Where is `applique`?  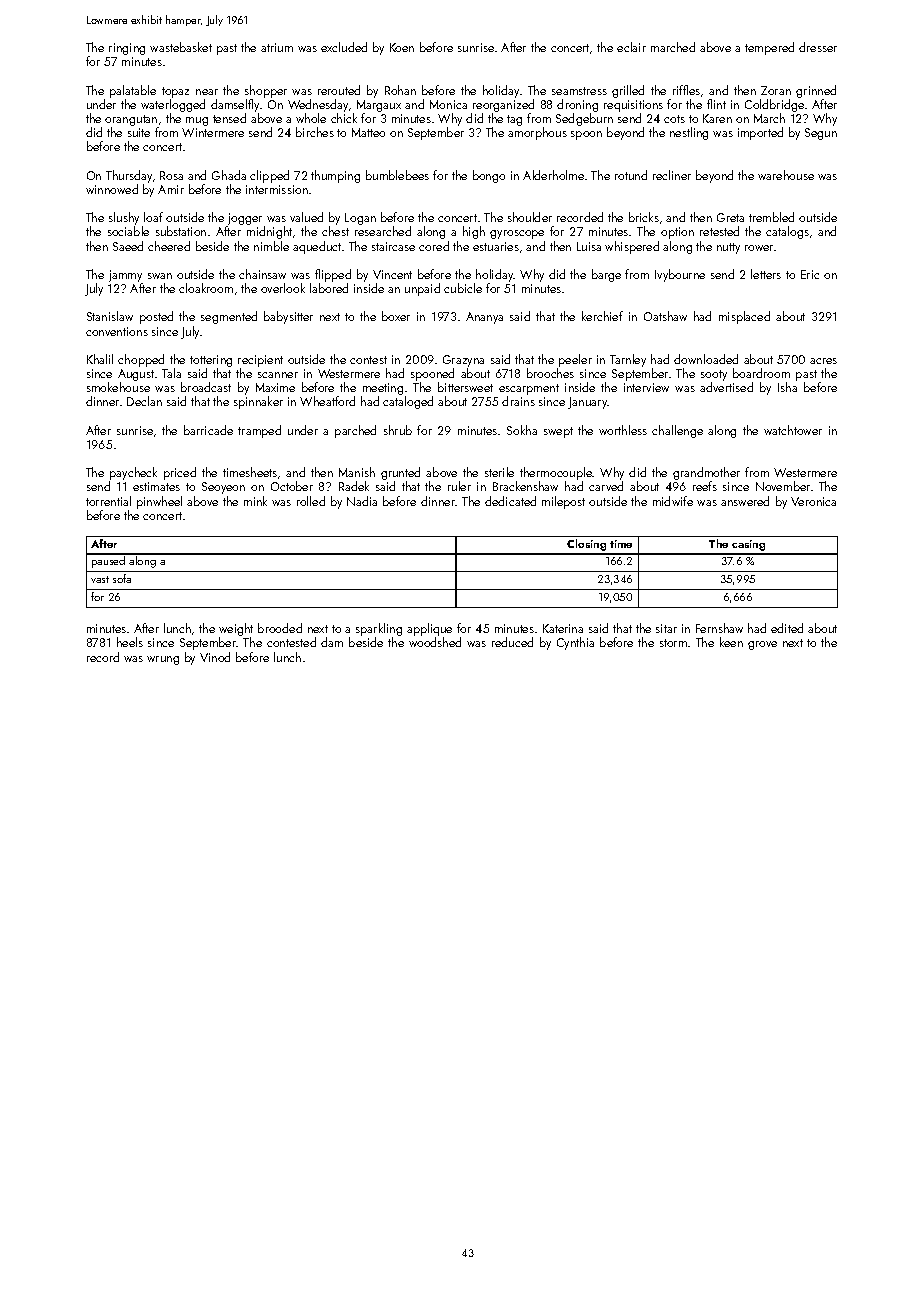
applique is located at coordinates (429, 629).
